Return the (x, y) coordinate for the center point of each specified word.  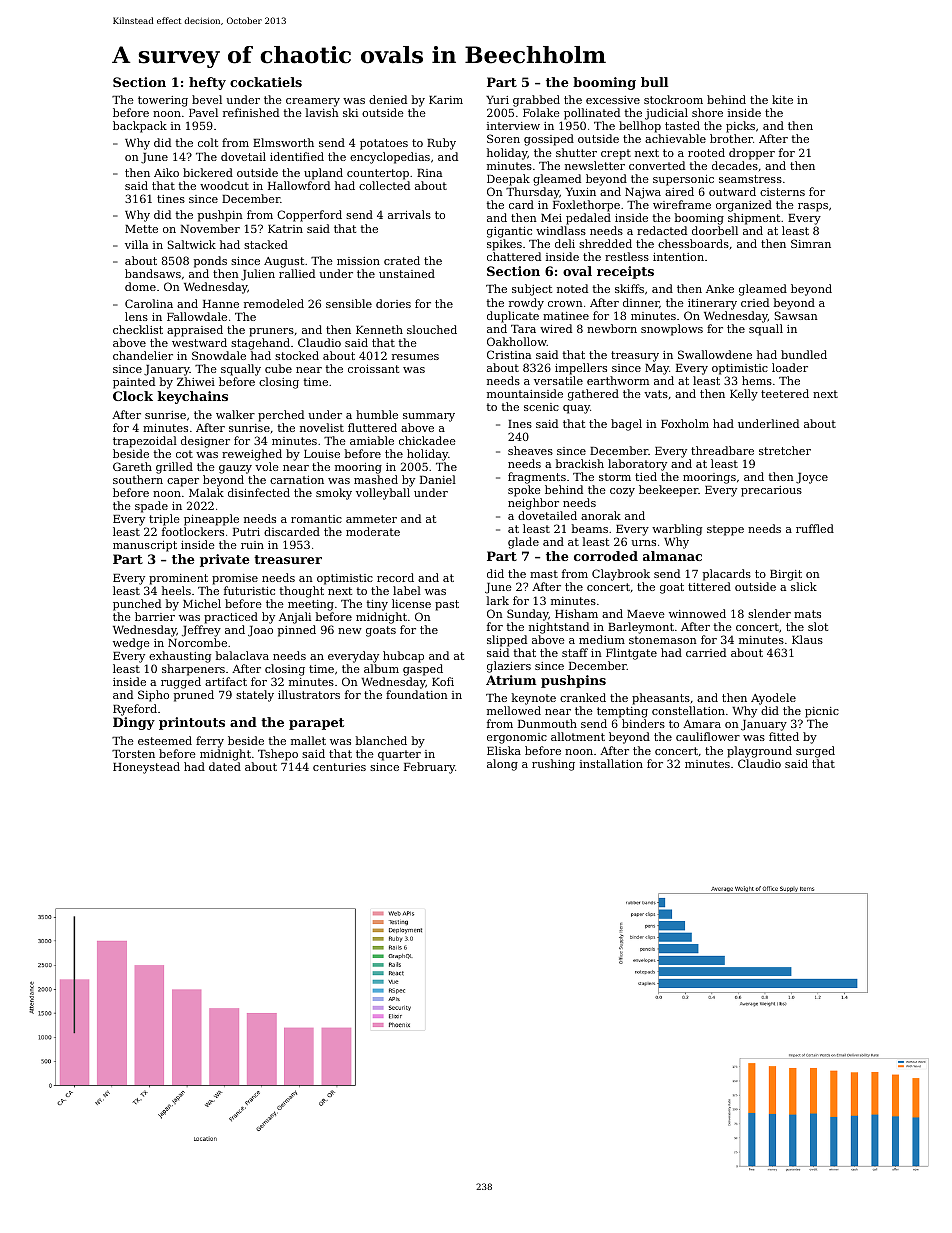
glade (523, 543)
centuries (339, 767)
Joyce (812, 478)
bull (654, 82)
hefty (207, 83)
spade (151, 507)
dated (225, 766)
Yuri (497, 100)
